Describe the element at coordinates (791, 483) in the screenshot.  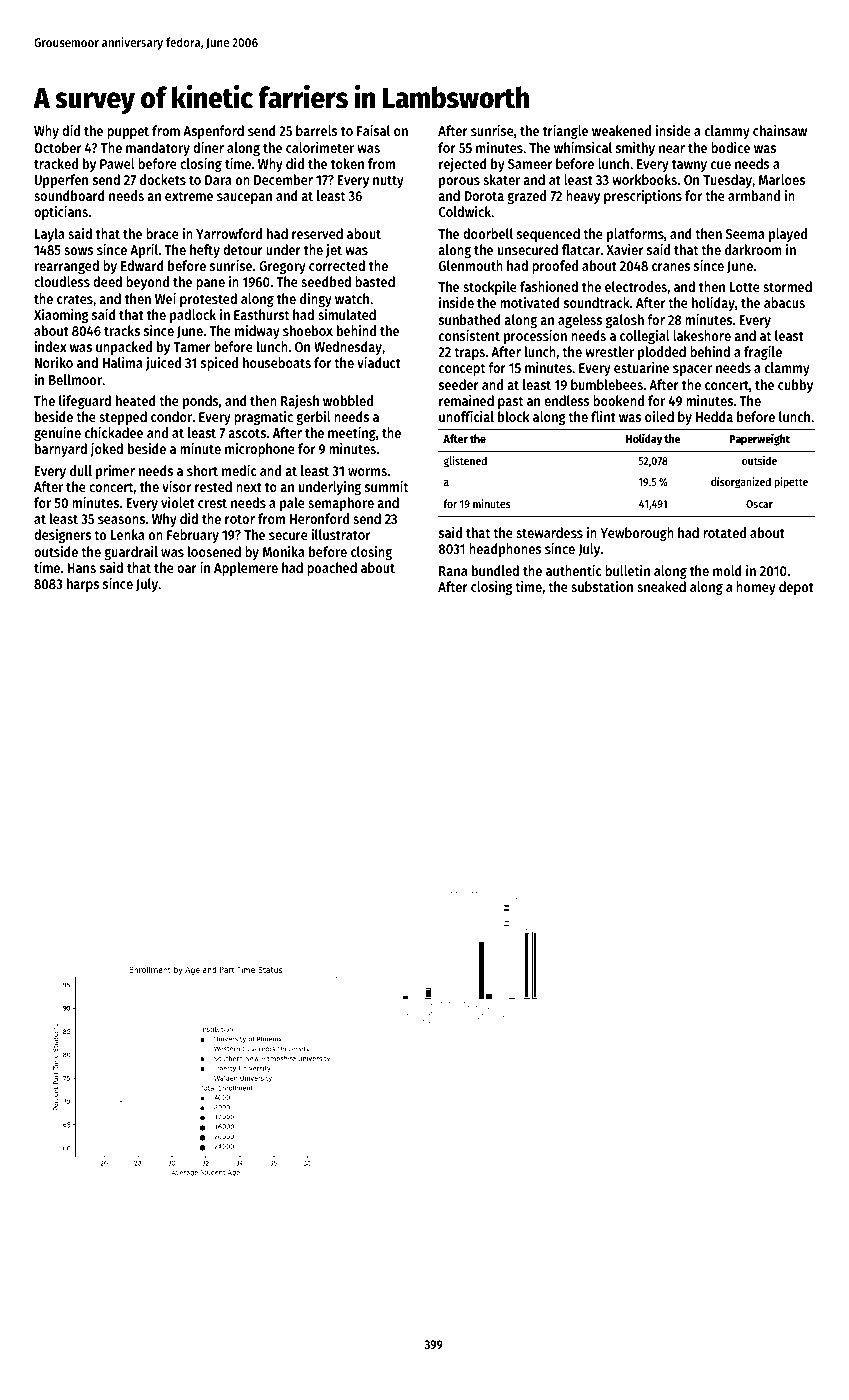
I see `pipette` at that location.
